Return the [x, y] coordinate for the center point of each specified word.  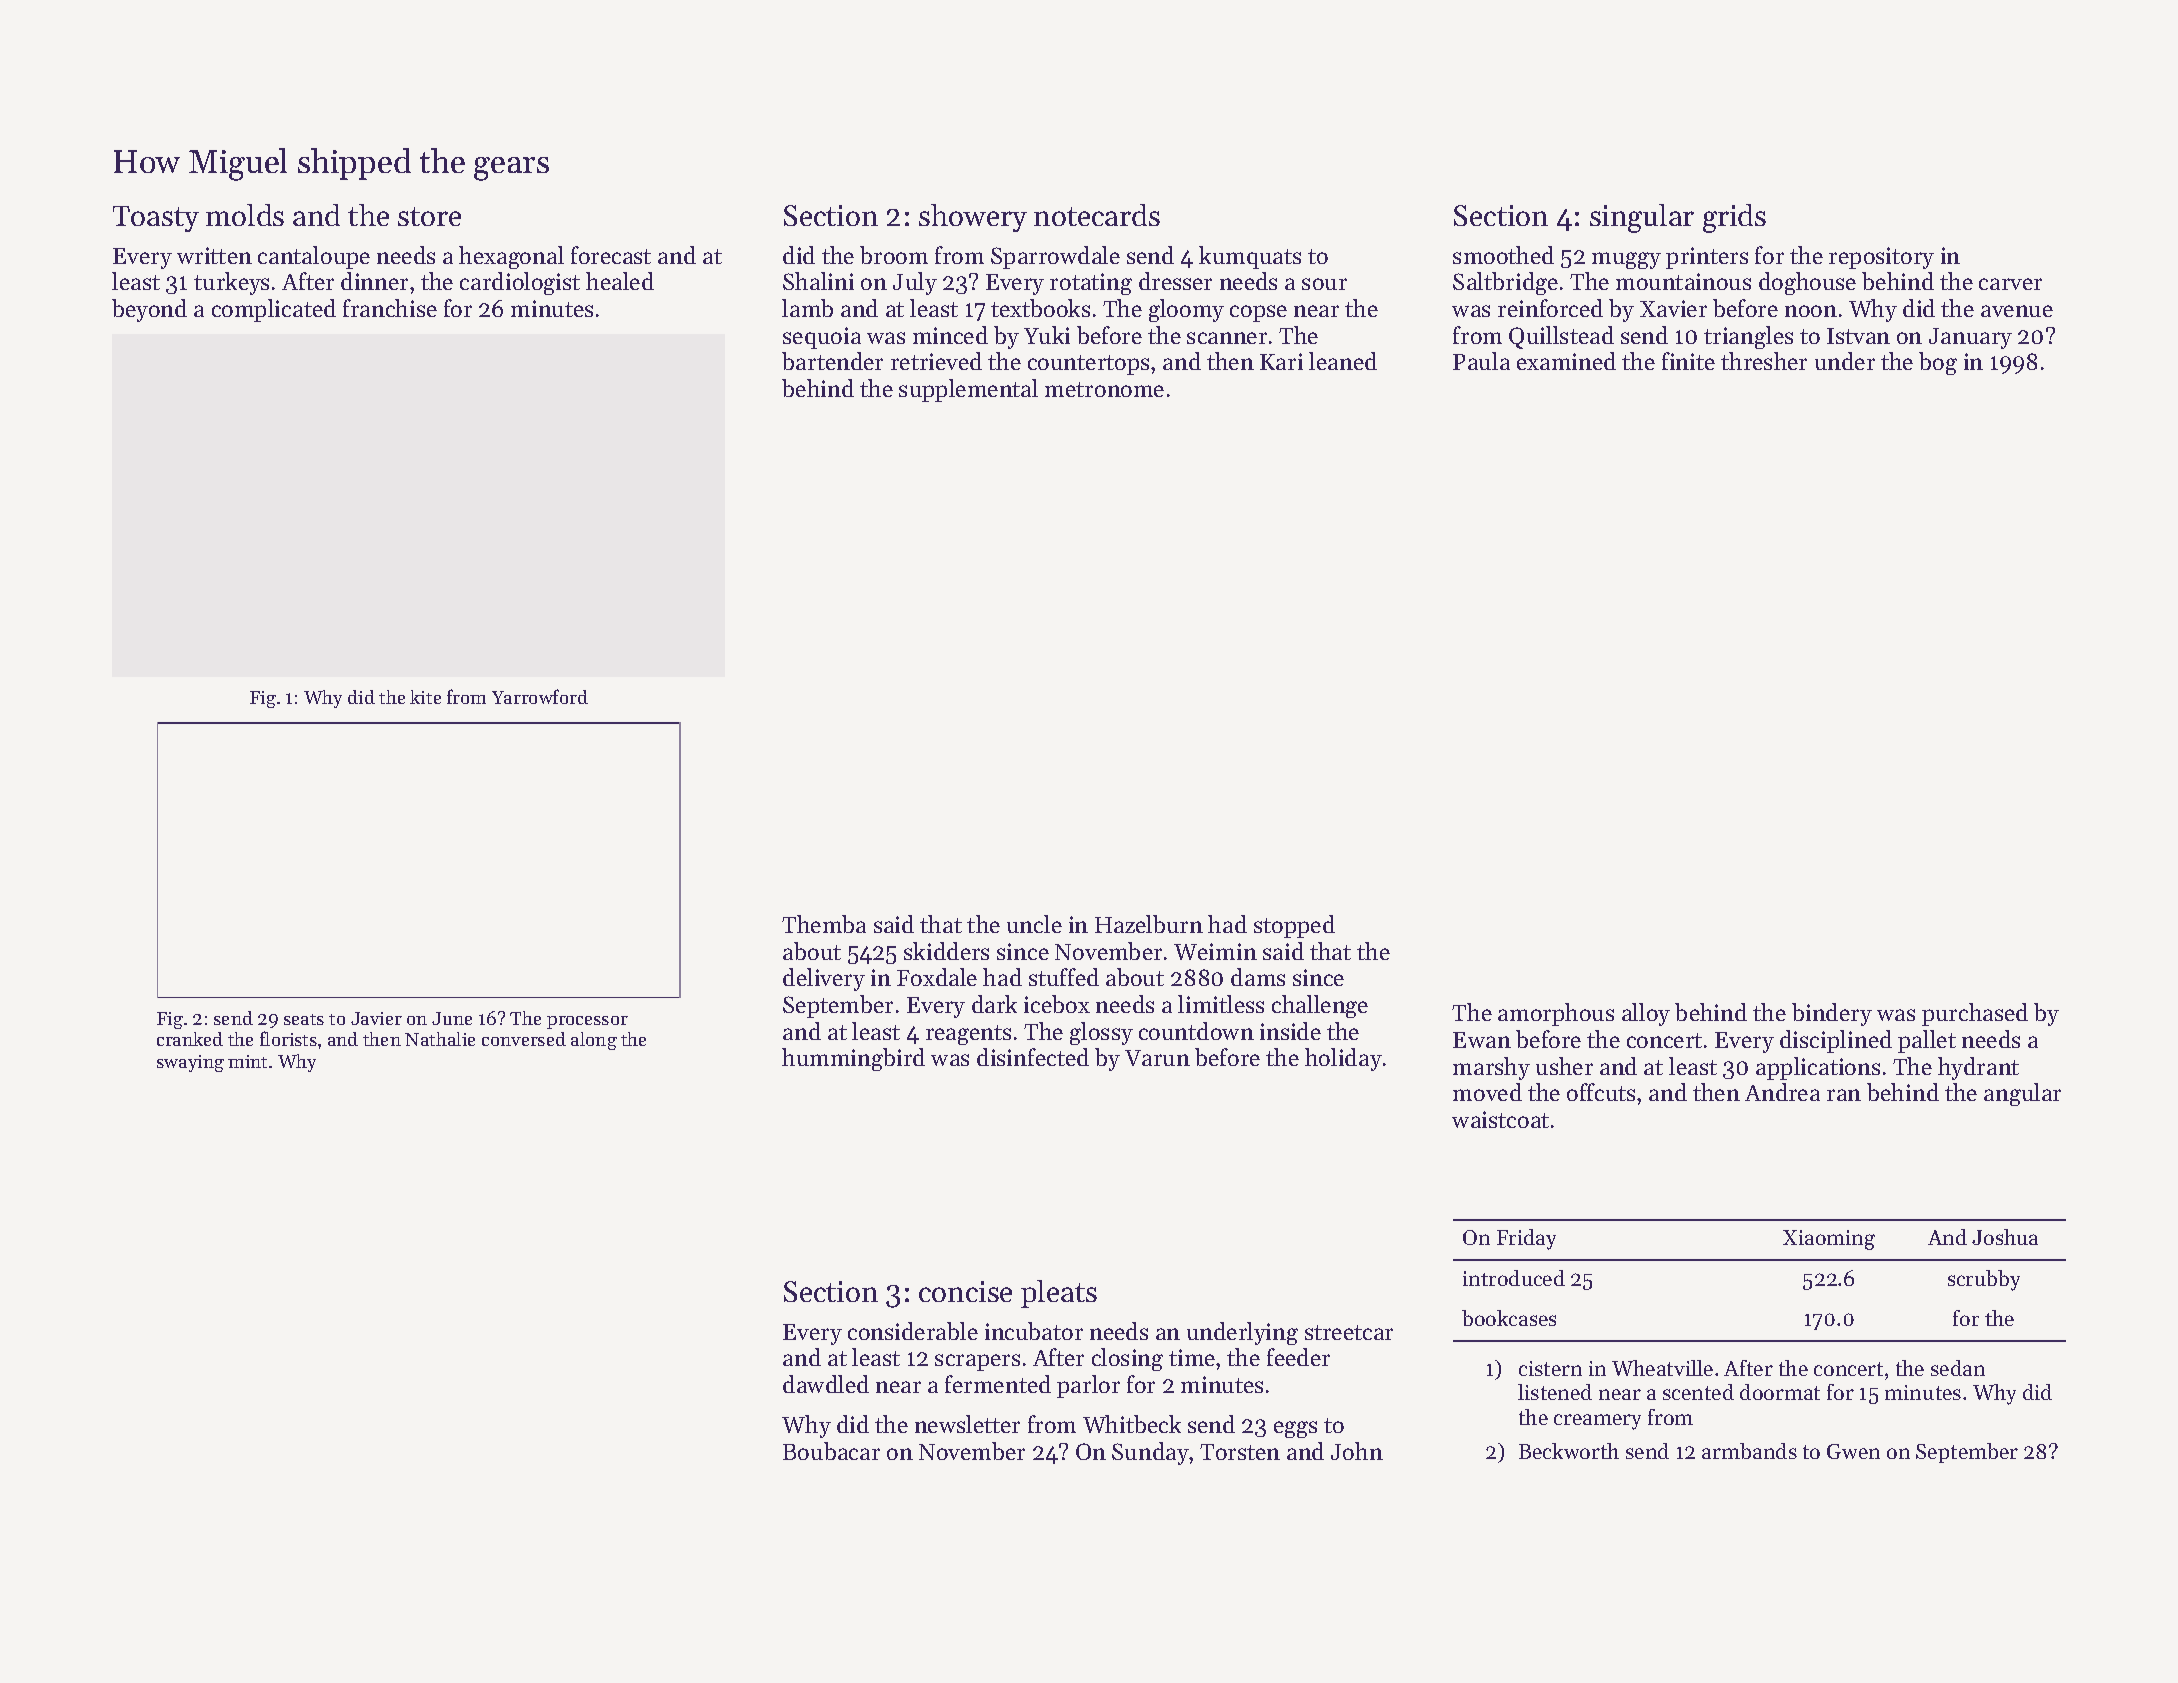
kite [425, 697]
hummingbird [853, 1059]
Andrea [1782, 1092]
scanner [1227, 338]
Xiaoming [1829, 1240]
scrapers [977, 1362]
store [429, 216]
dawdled [826, 1384]
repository [1881, 258]
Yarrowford [540, 696]
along [594, 1041]
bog [1938, 363]
